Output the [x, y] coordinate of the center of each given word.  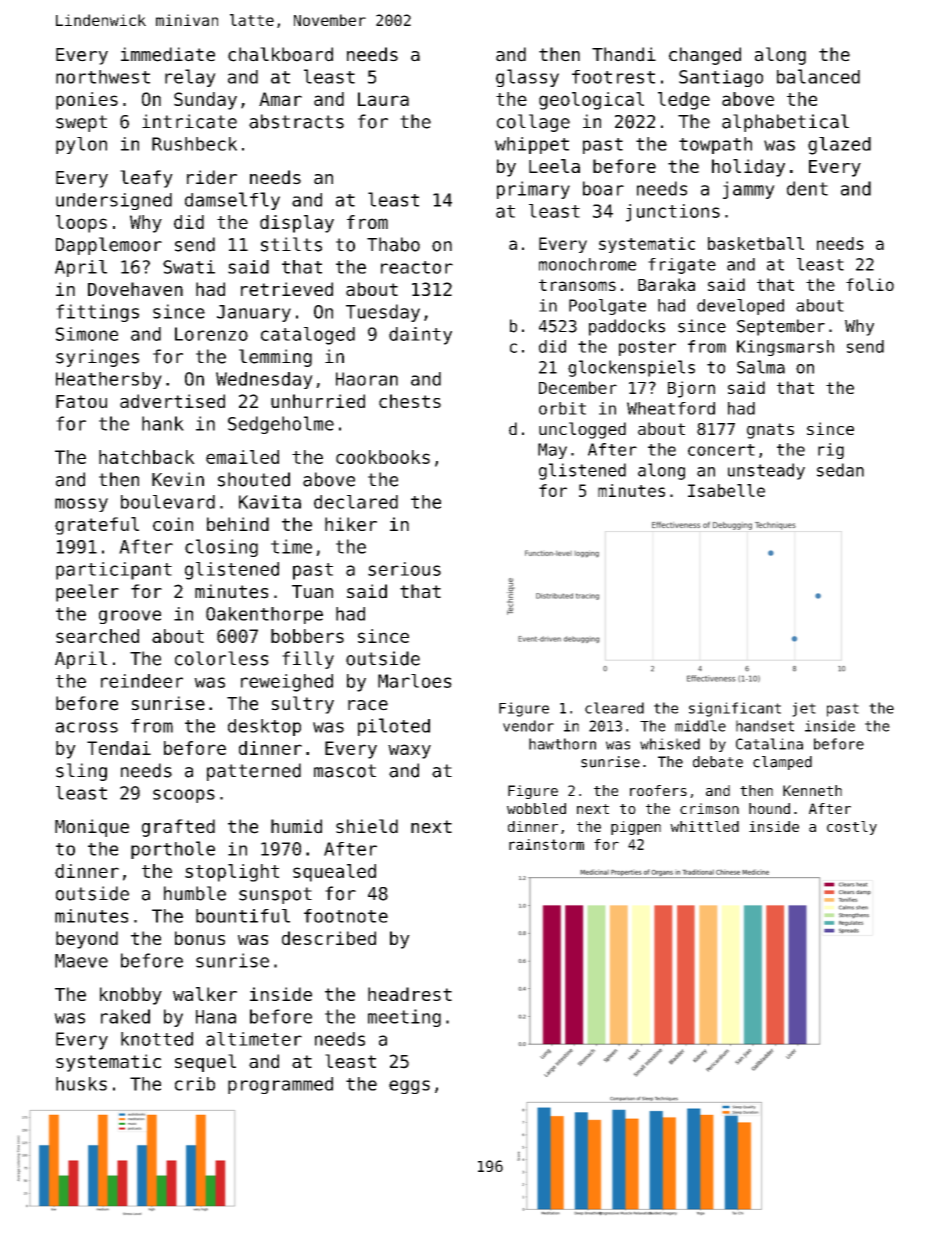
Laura [383, 99]
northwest [103, 77]
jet [804, 709]
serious [404, 569]
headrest [410, 994]
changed [705, 56]
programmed [280, 1085]
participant [114, 571]
